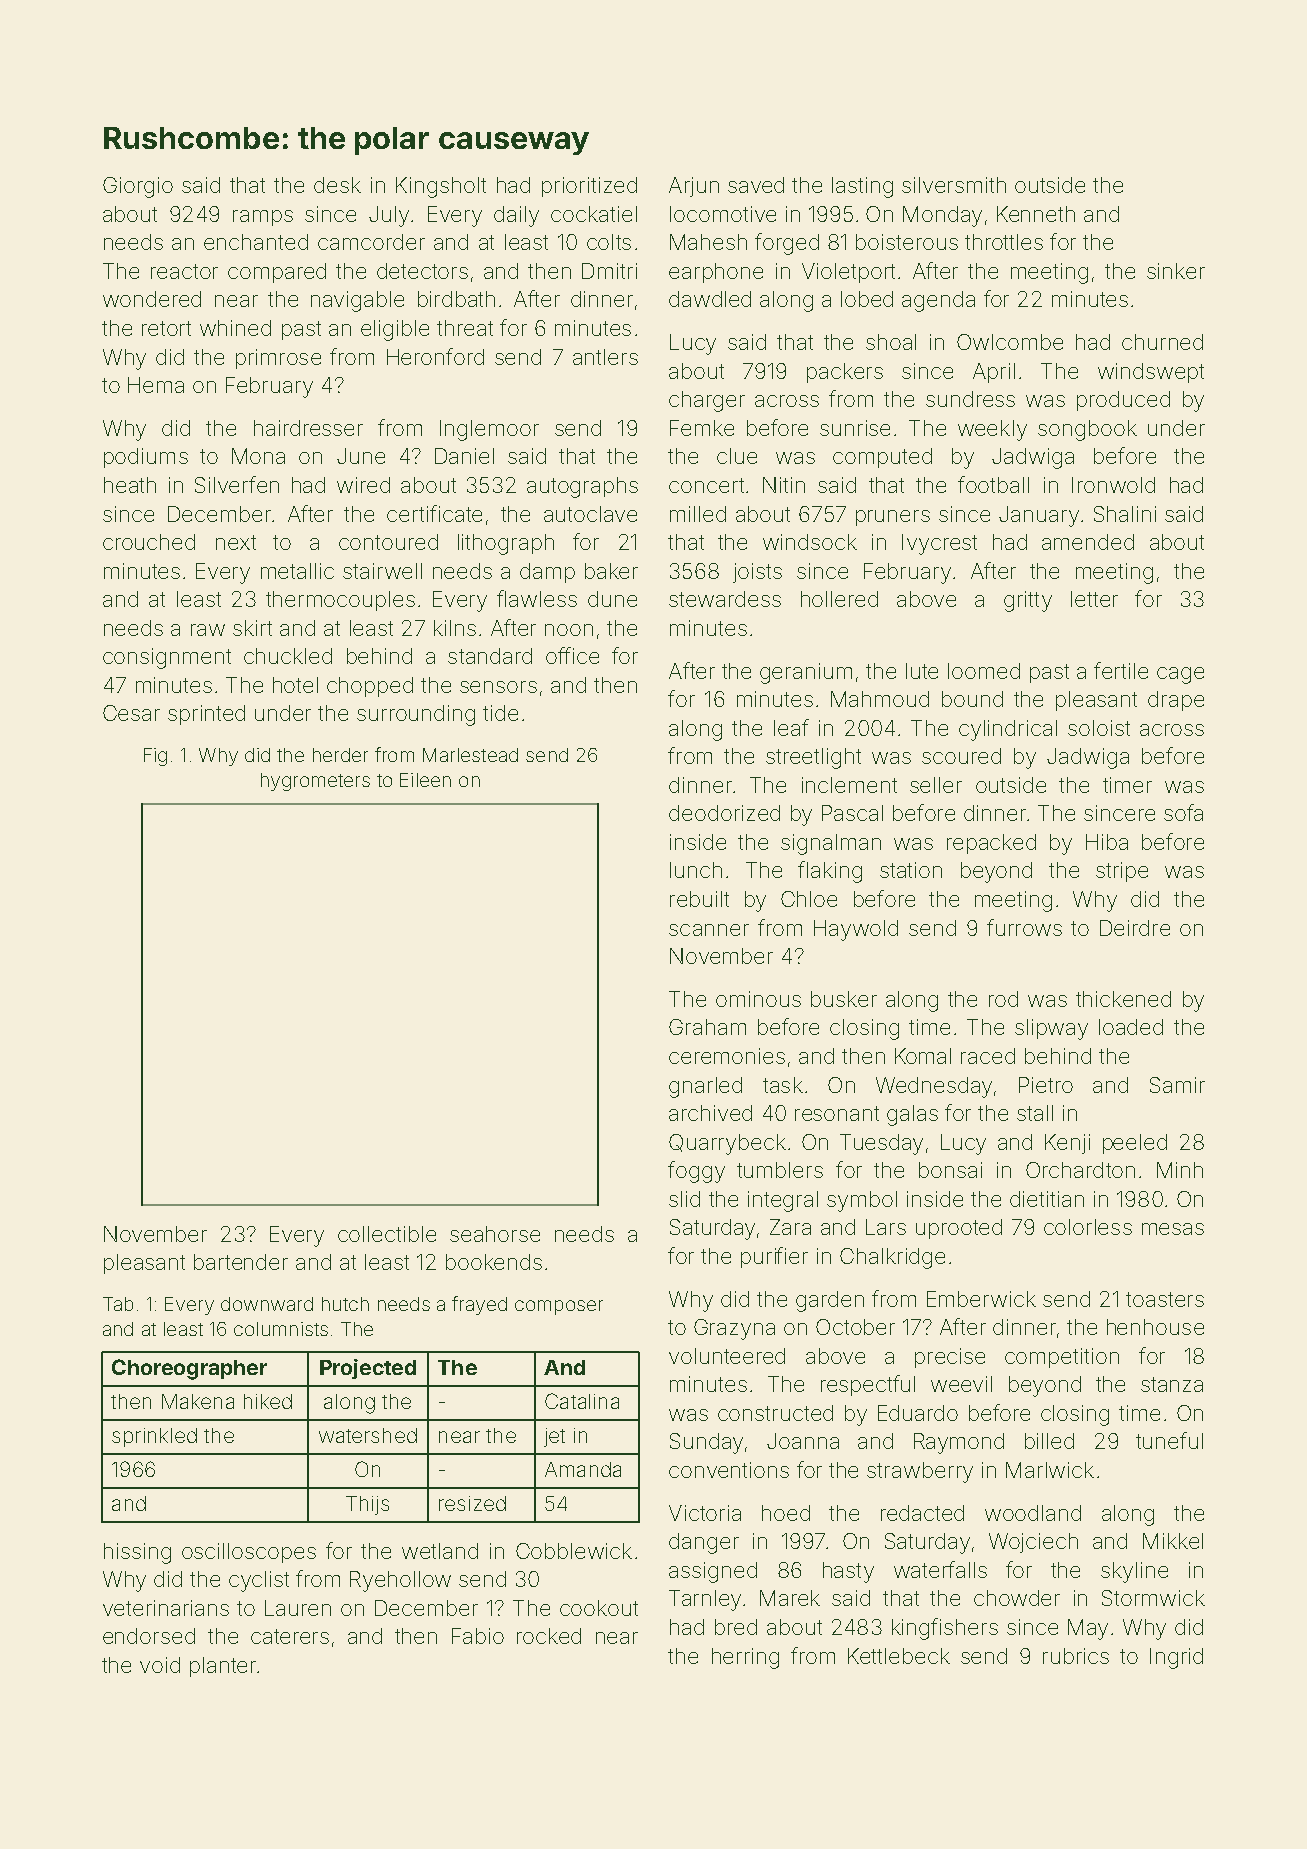 This image has height=1849, width=1307. What do you see at coordinates (1183, 812) in the image?
I see `sofa` at bounding box center [1183, 812].
